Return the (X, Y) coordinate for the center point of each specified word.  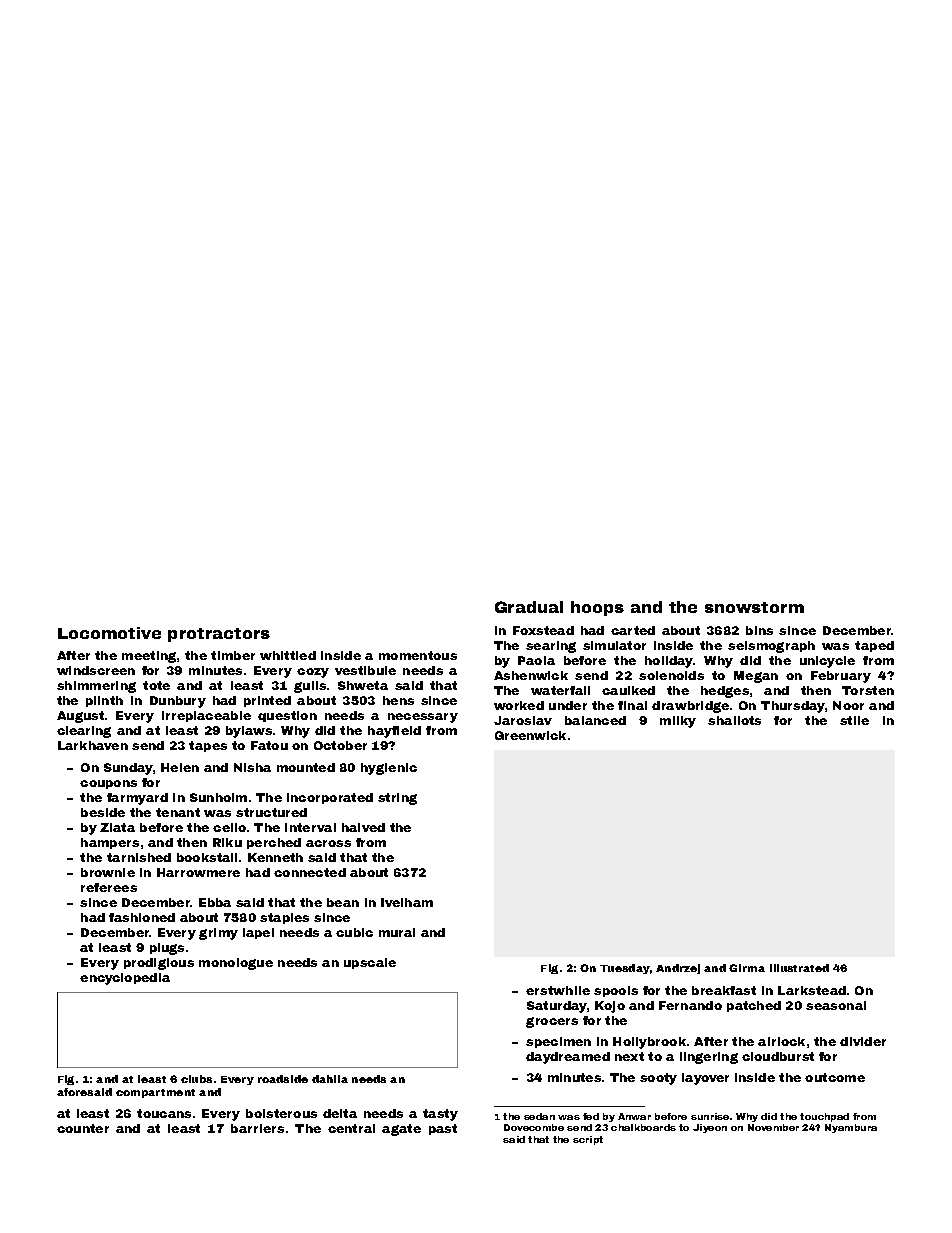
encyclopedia (125, 979)
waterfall (560, 690)
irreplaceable (206, 716)
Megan (756, 677)
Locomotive (109, 633)
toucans (164, 1113)
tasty (440, 1115)
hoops (597, 608)
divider (863, 1041)
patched (754, 1006)
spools (616, 991)
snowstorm (754, 607)
